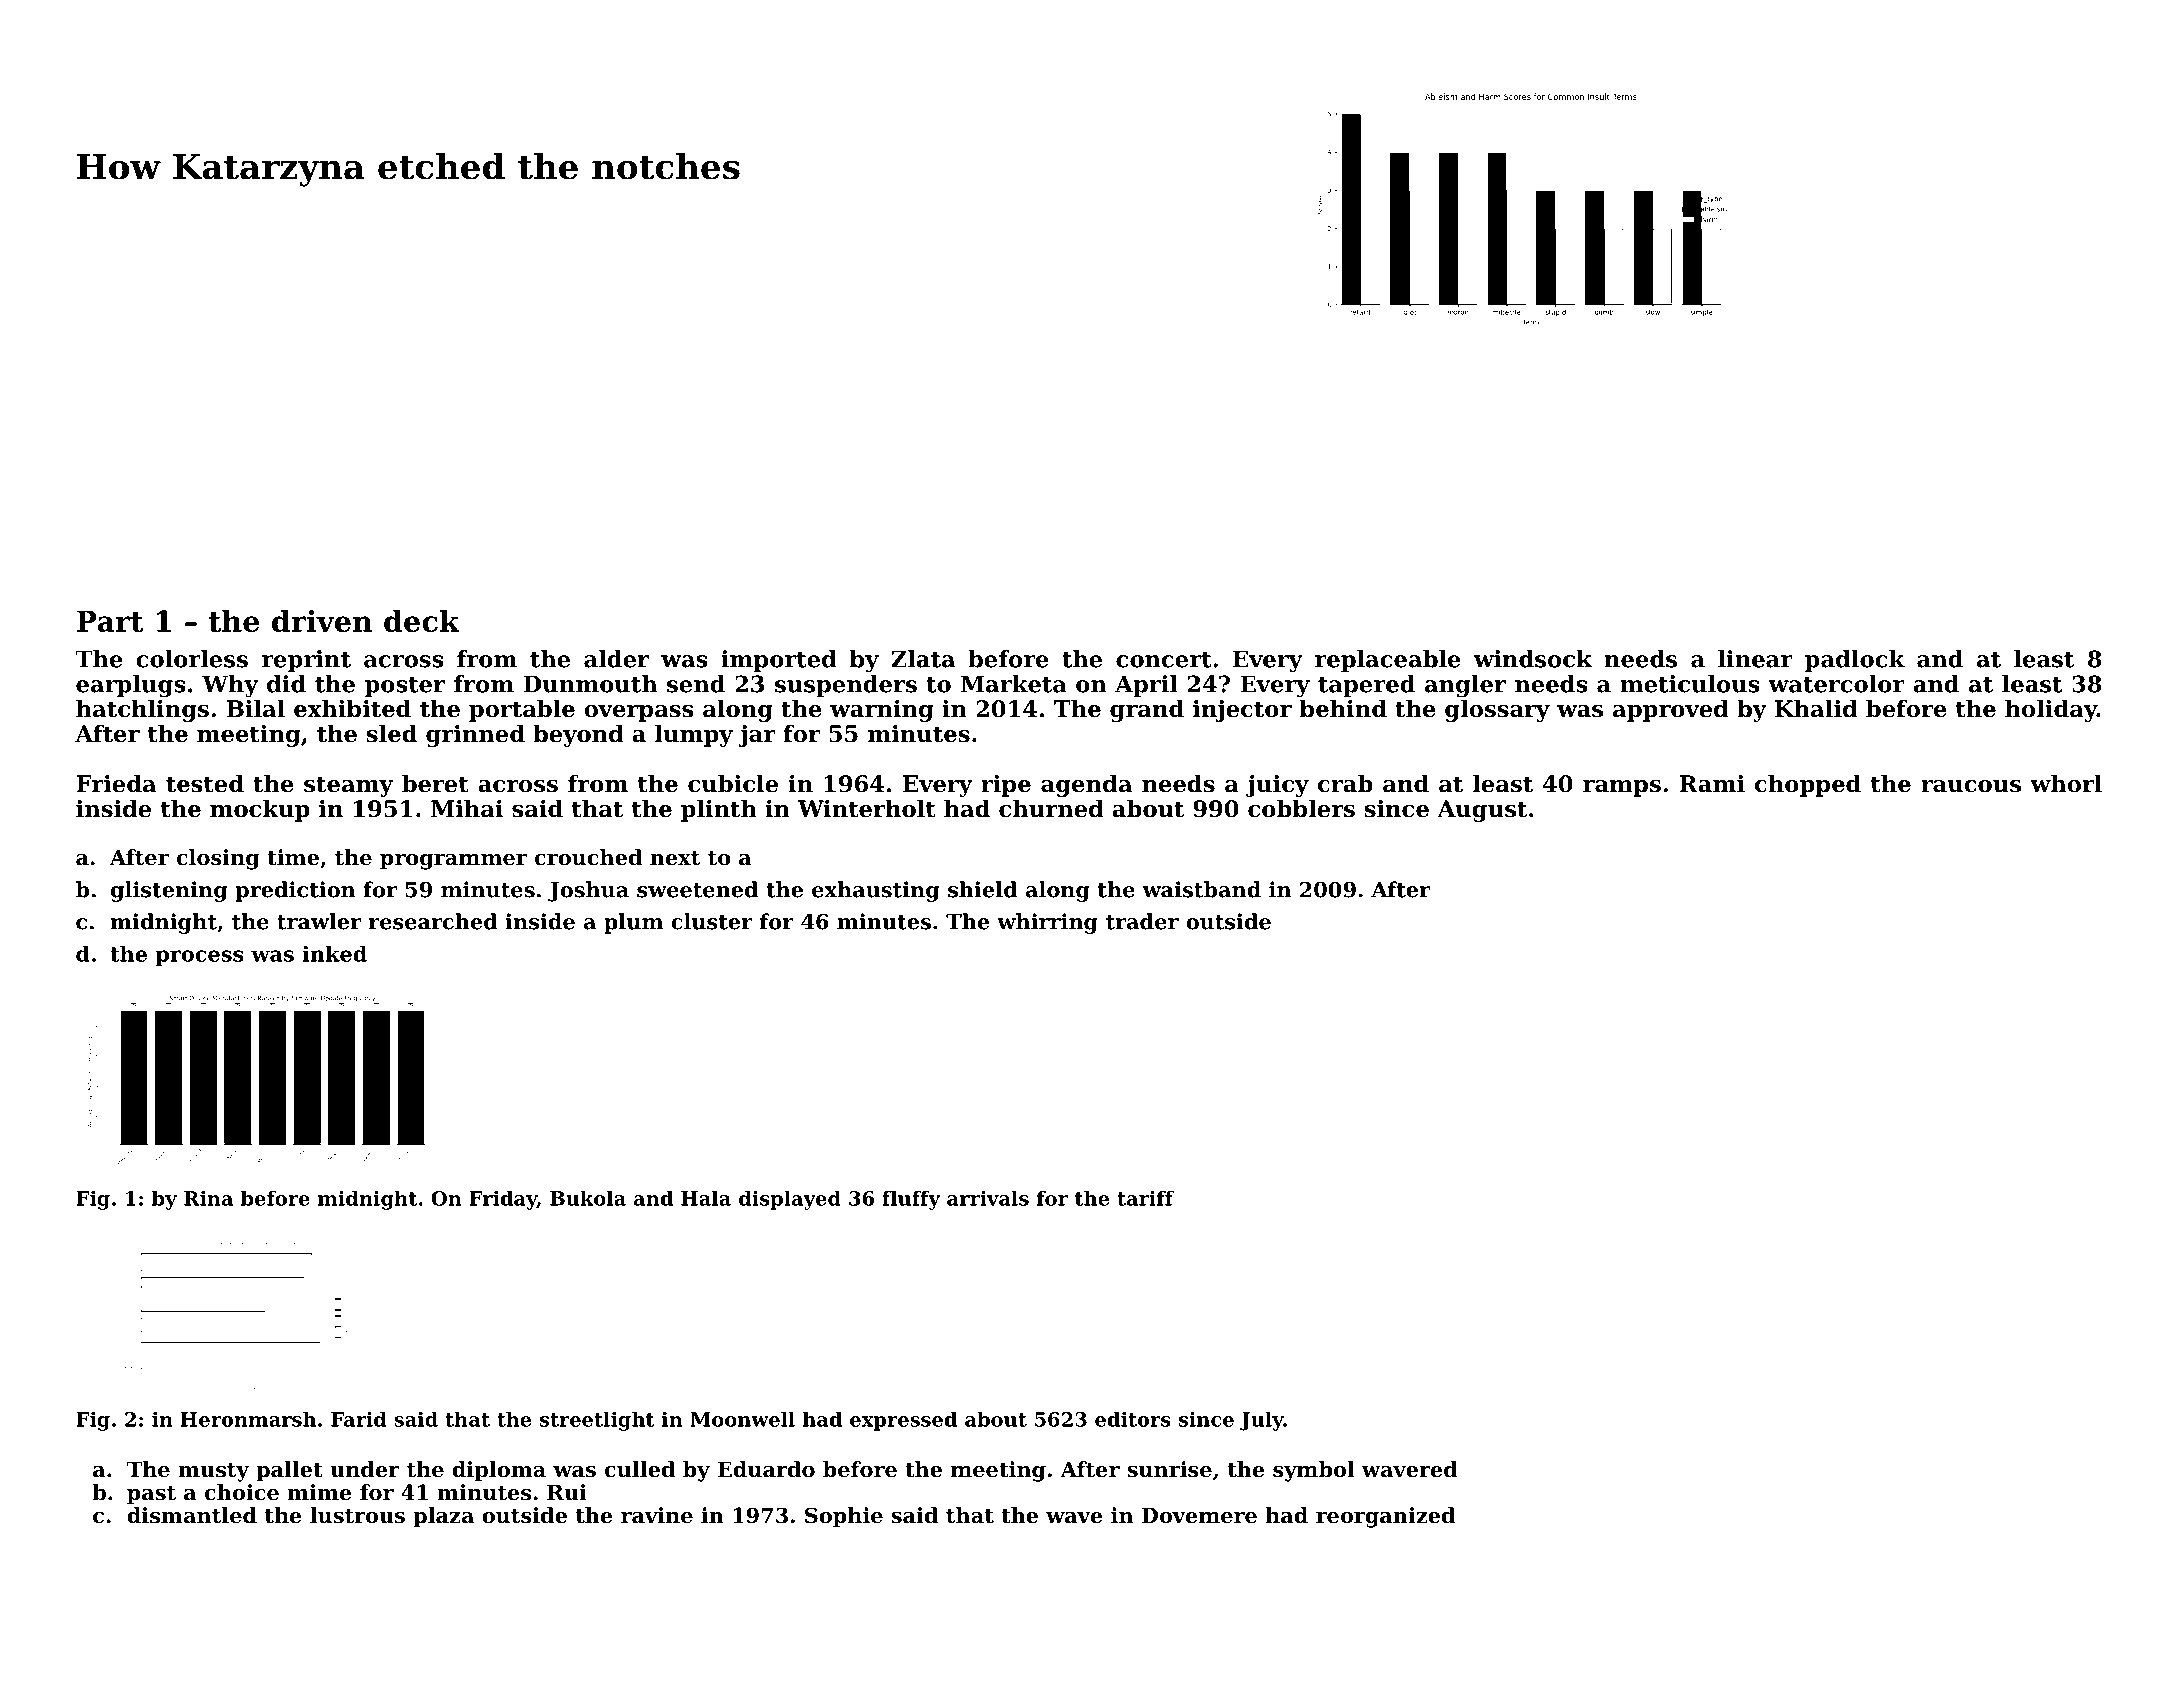  I want to click on did, so click(286, 684).
